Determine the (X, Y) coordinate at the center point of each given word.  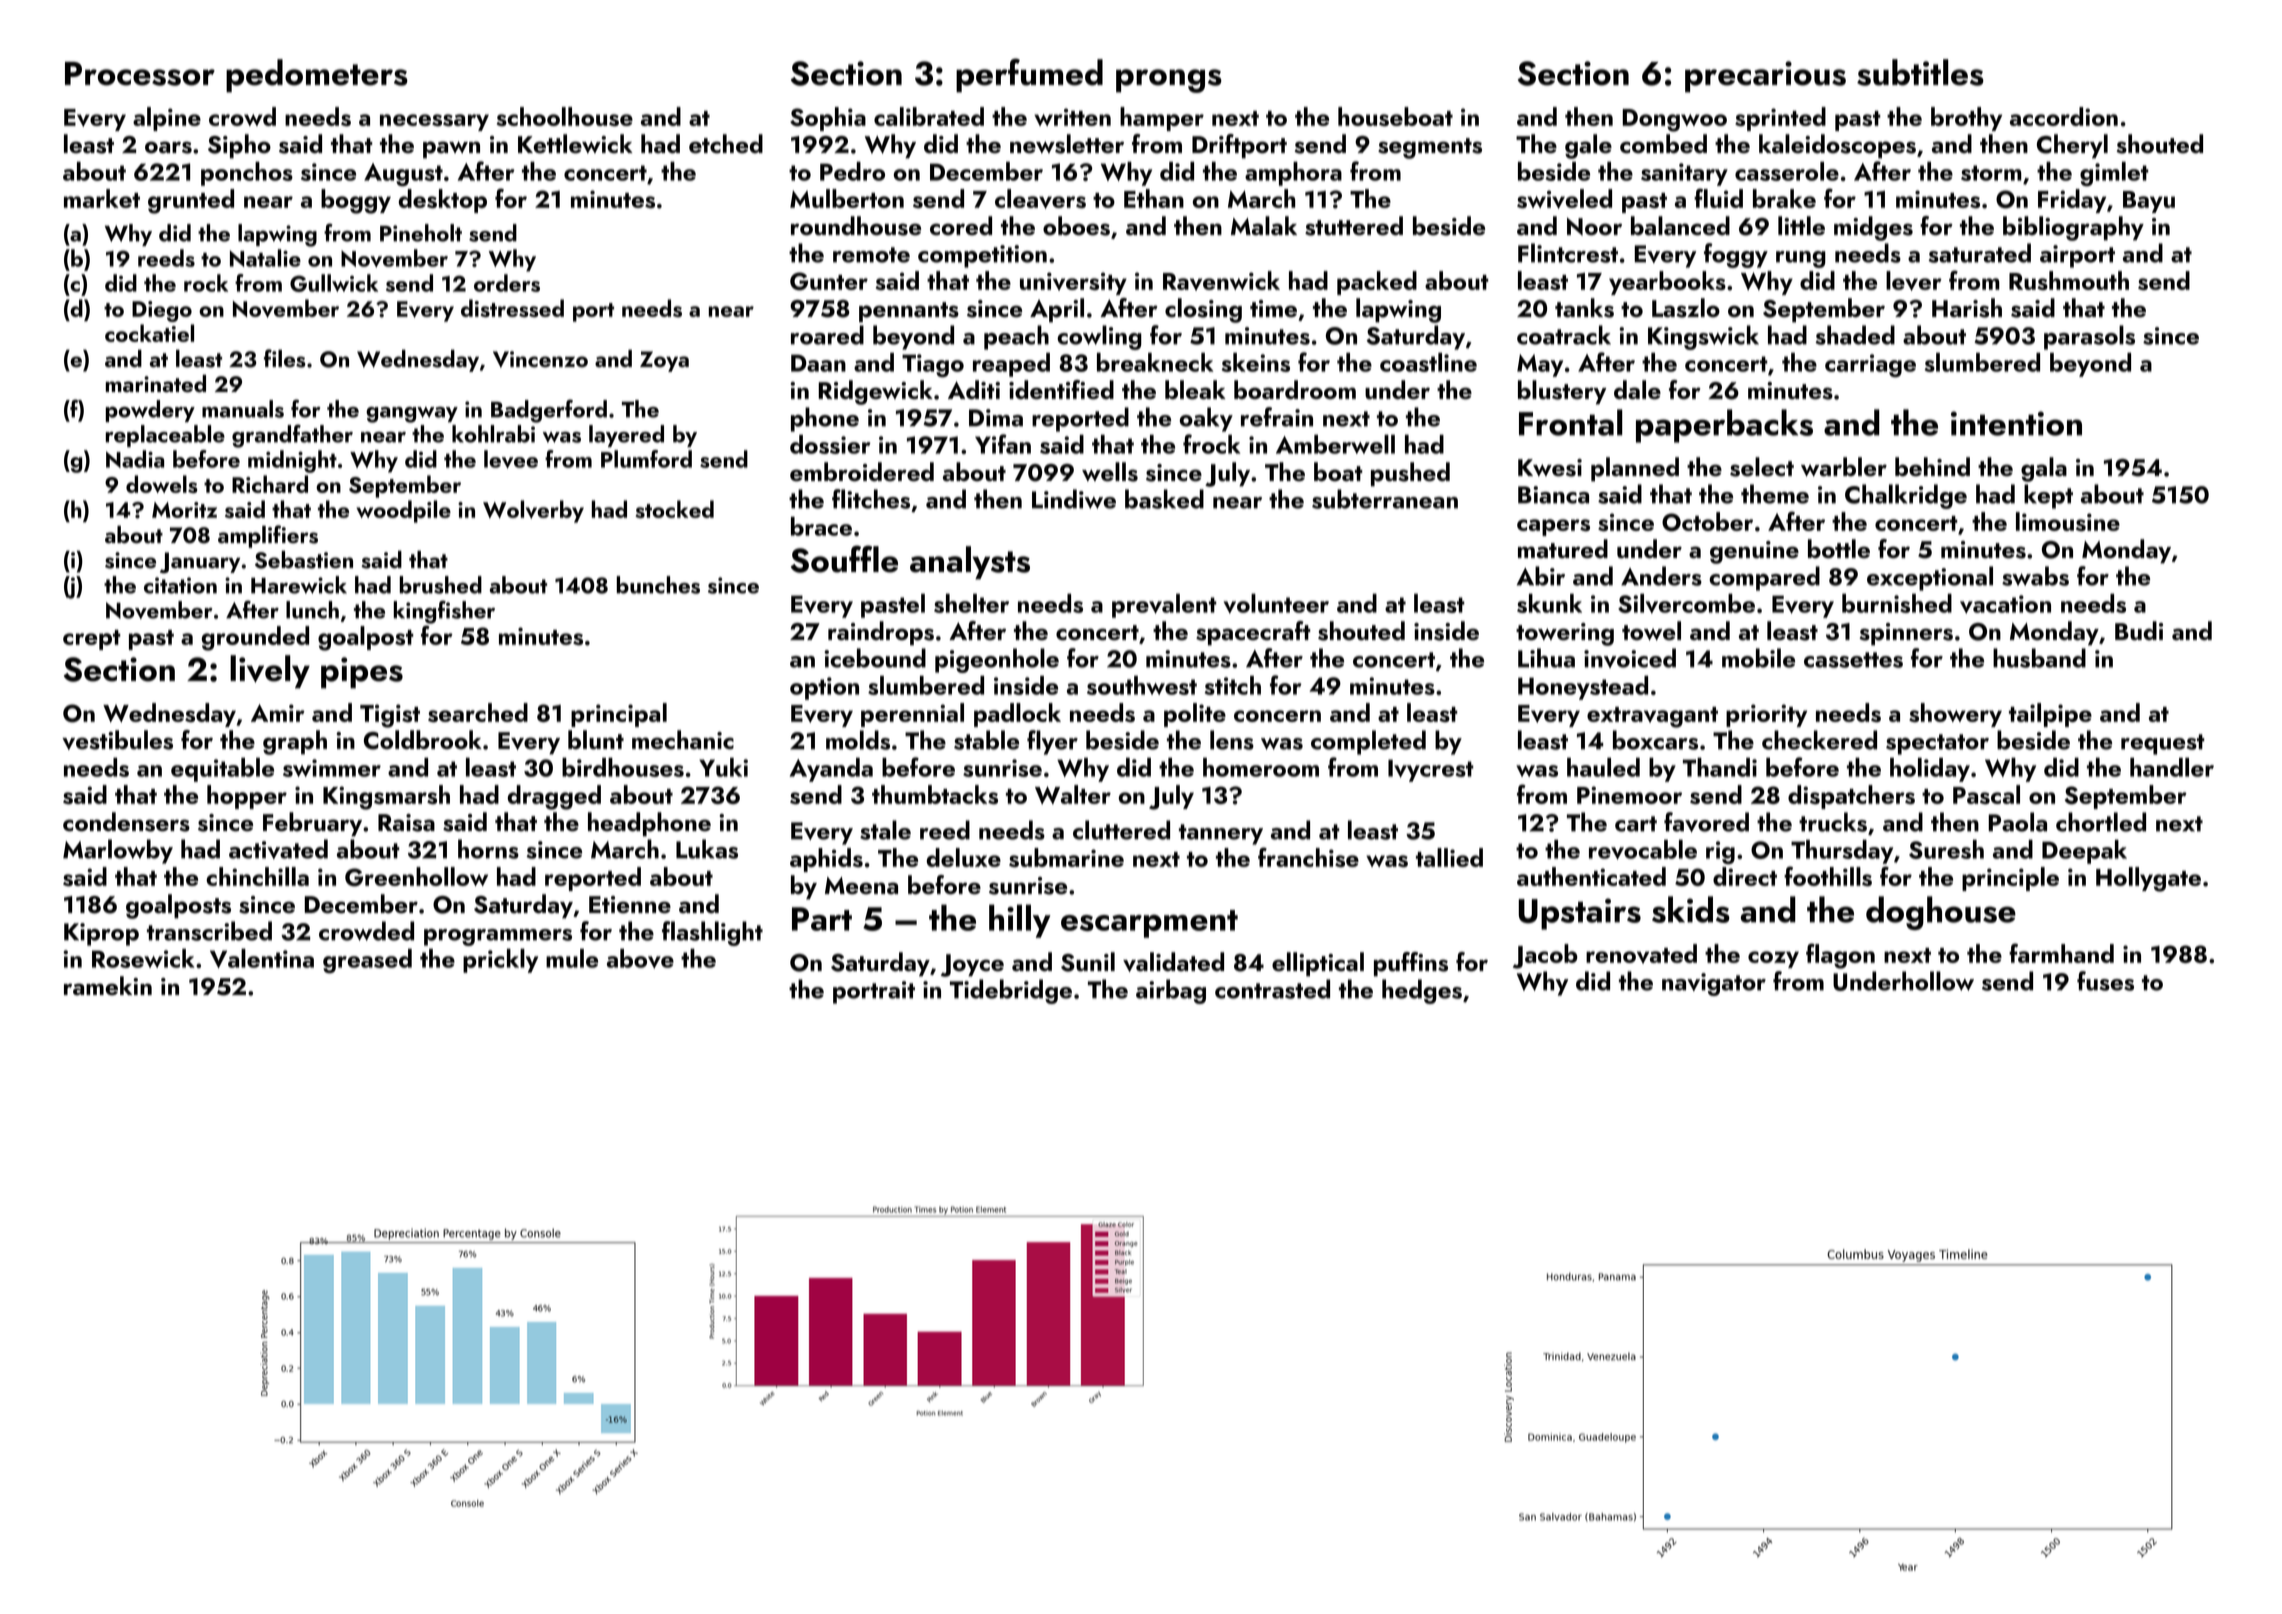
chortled (2101, 822)
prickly (500, 961)
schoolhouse (565, 116)
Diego (162, 311)
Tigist (390, 716)
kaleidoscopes (1837, 146)
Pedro (852, 171)
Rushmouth (2069, 280)
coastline (1428, 362)
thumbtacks (935, 794)
